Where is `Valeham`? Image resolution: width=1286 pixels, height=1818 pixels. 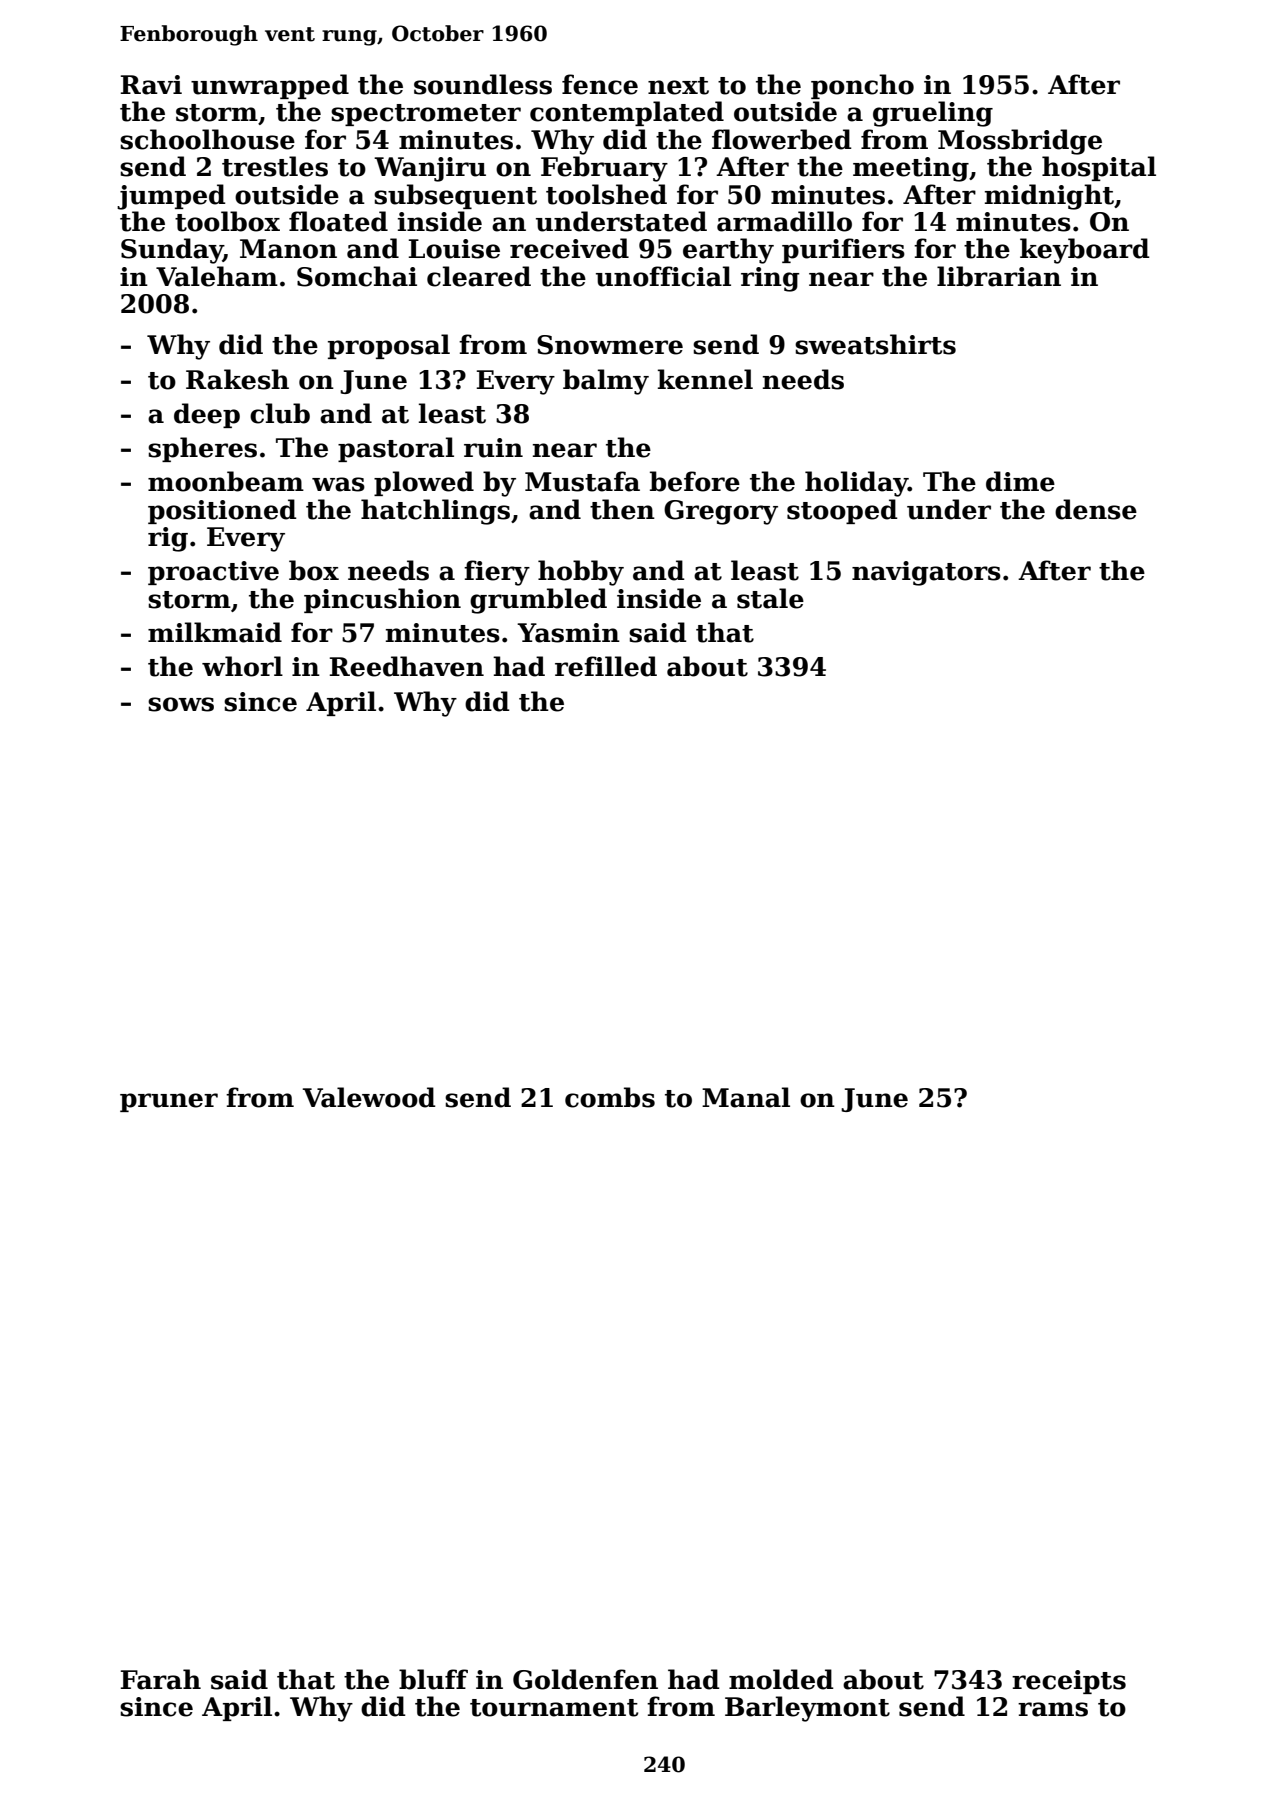 Valeham is located at coordinates (217, 276).
